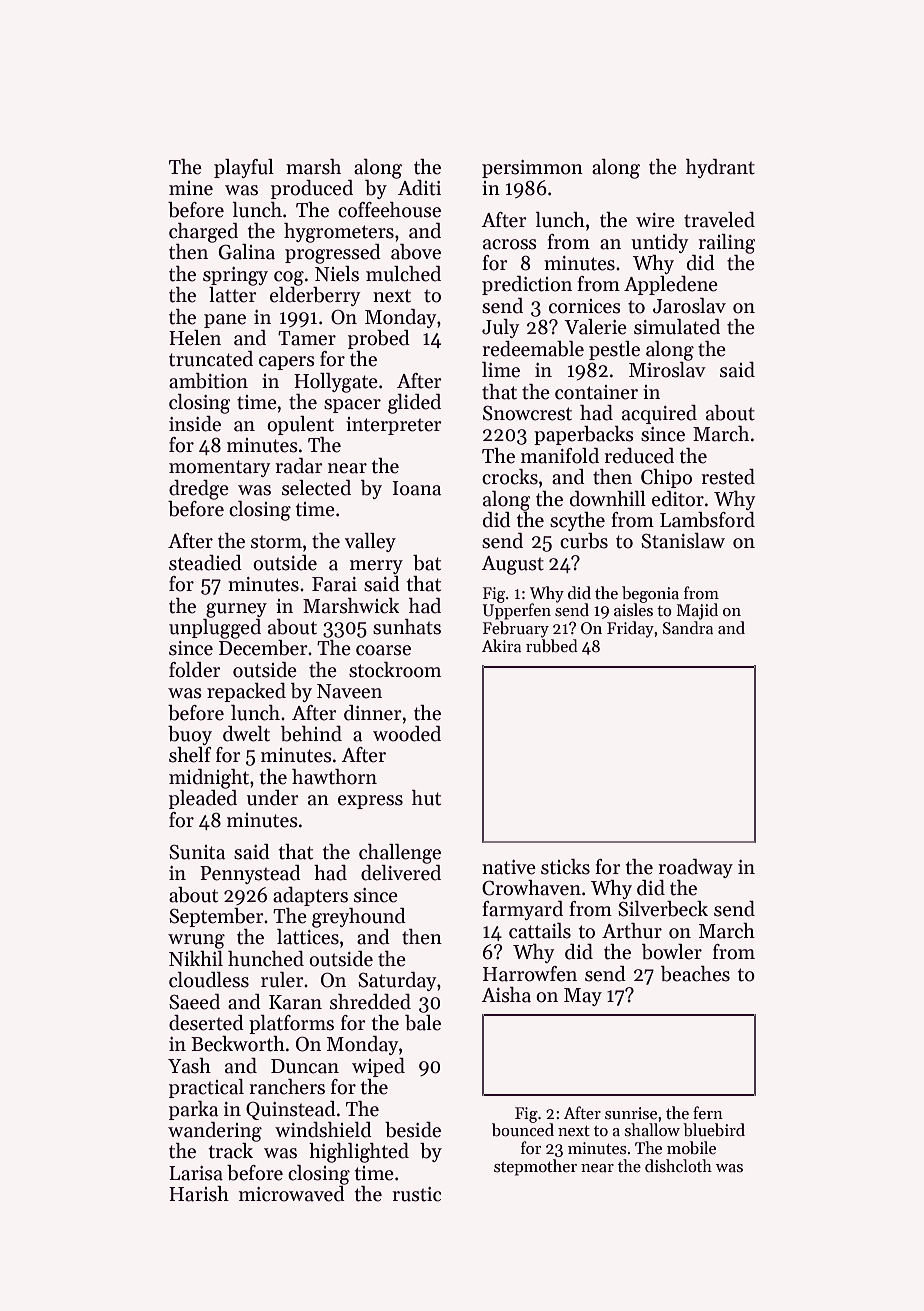  What do you see at coordinates (427, 563) in the document?
I see `bat` at bounding box center [427, 563].
